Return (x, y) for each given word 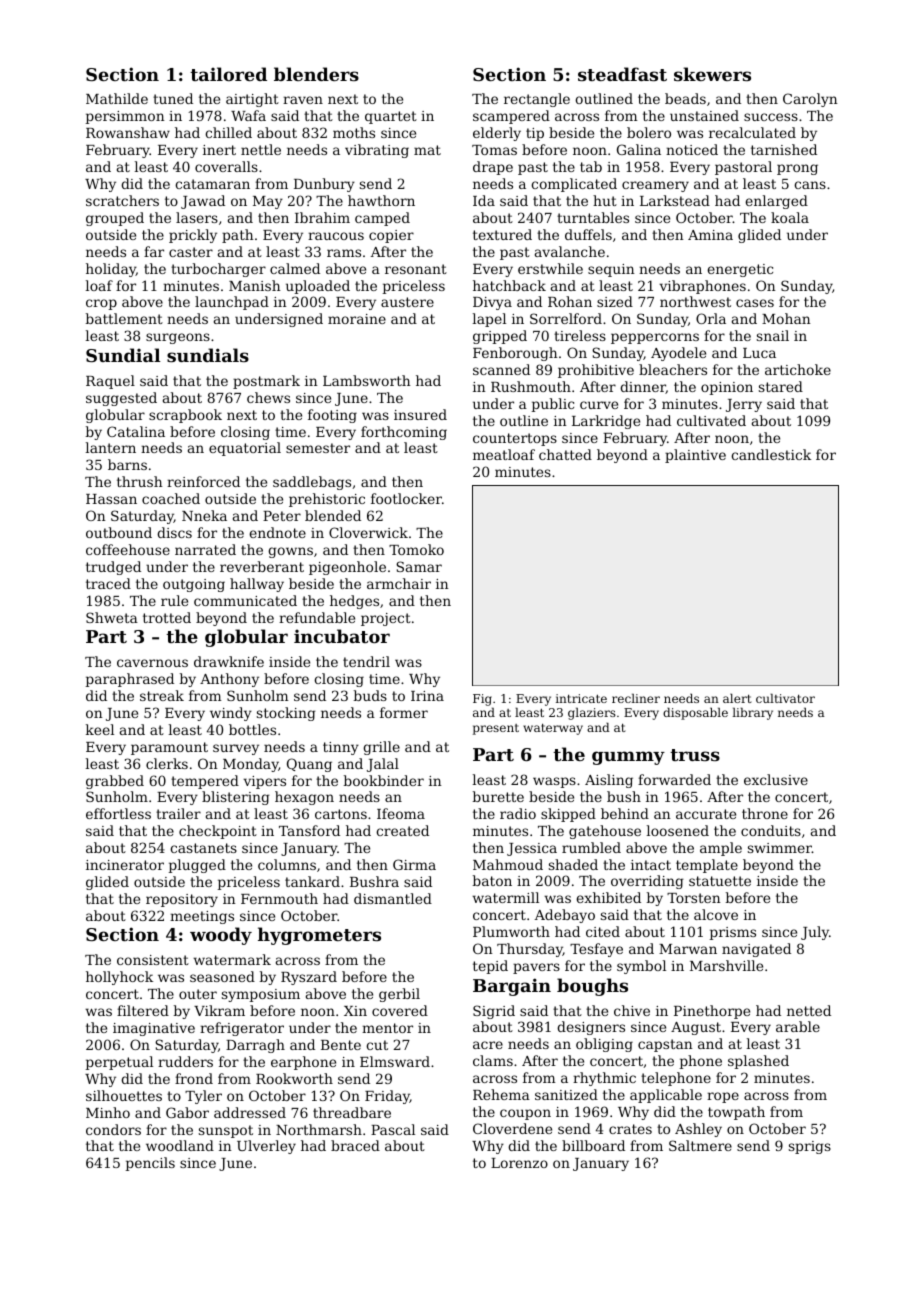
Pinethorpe (712, 1012)
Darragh (255, 1046)
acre (488, 1045)
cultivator (785, 698)
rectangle (537, 100)
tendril (366, 661)
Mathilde (117, 98)
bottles (252, 729)
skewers (712, 74)
